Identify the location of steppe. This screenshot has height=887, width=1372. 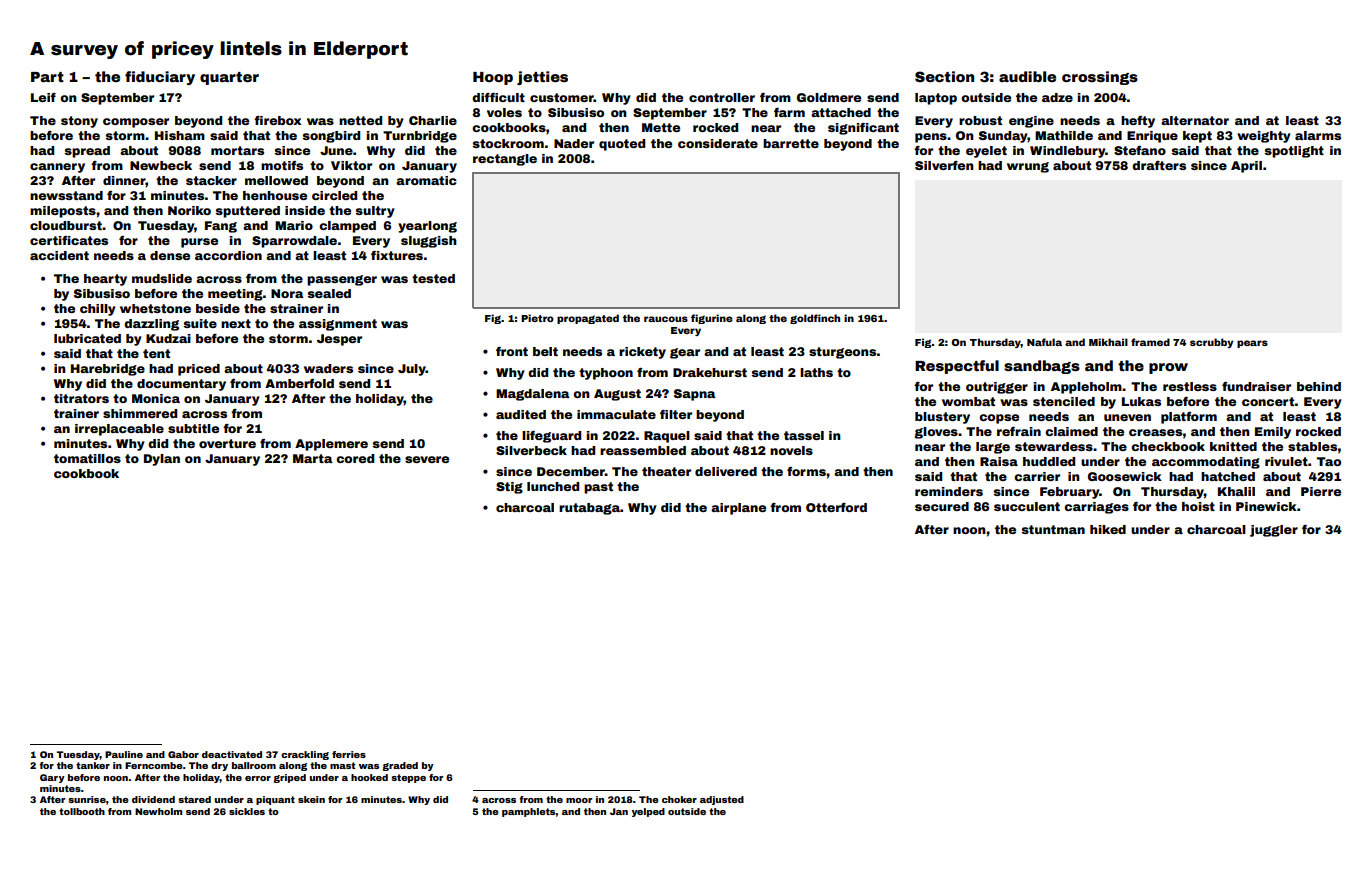
(408, 778).
